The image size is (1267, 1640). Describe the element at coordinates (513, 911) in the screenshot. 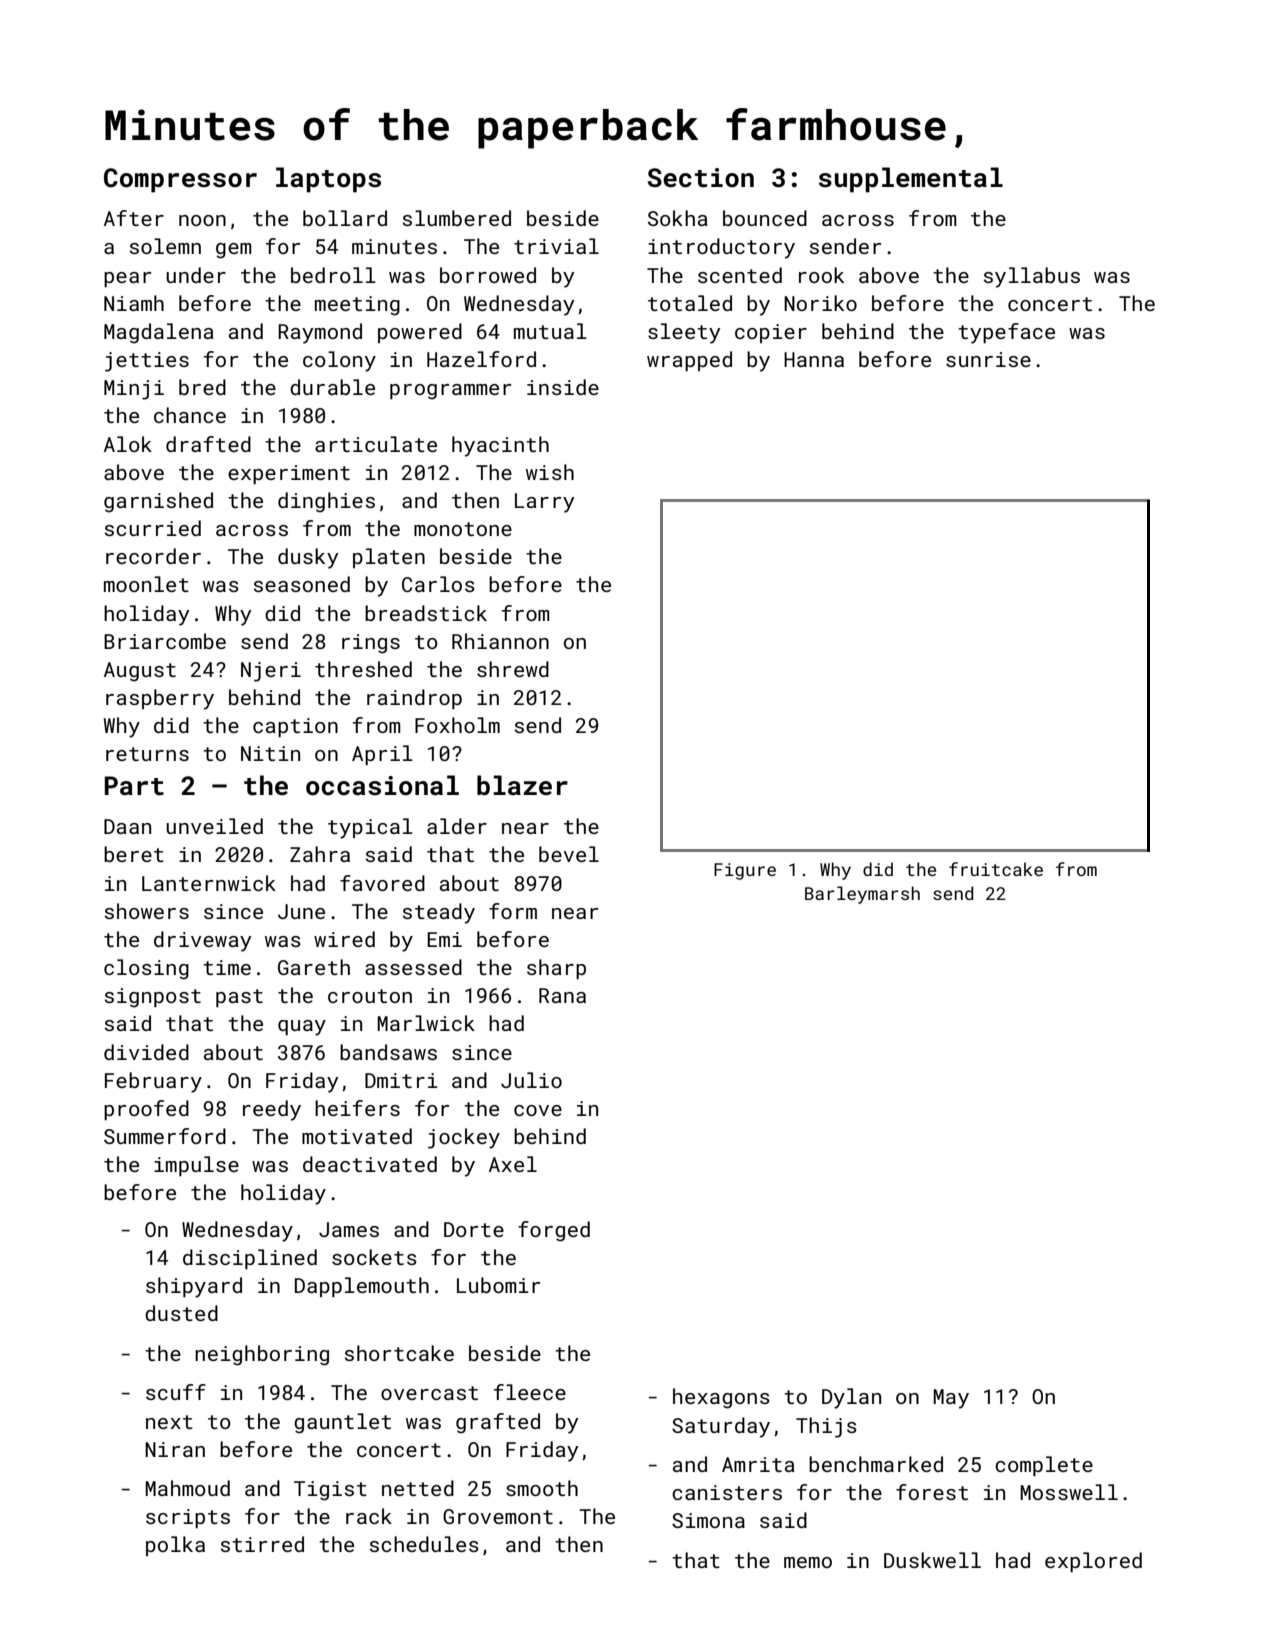

I see `form` at that location.
